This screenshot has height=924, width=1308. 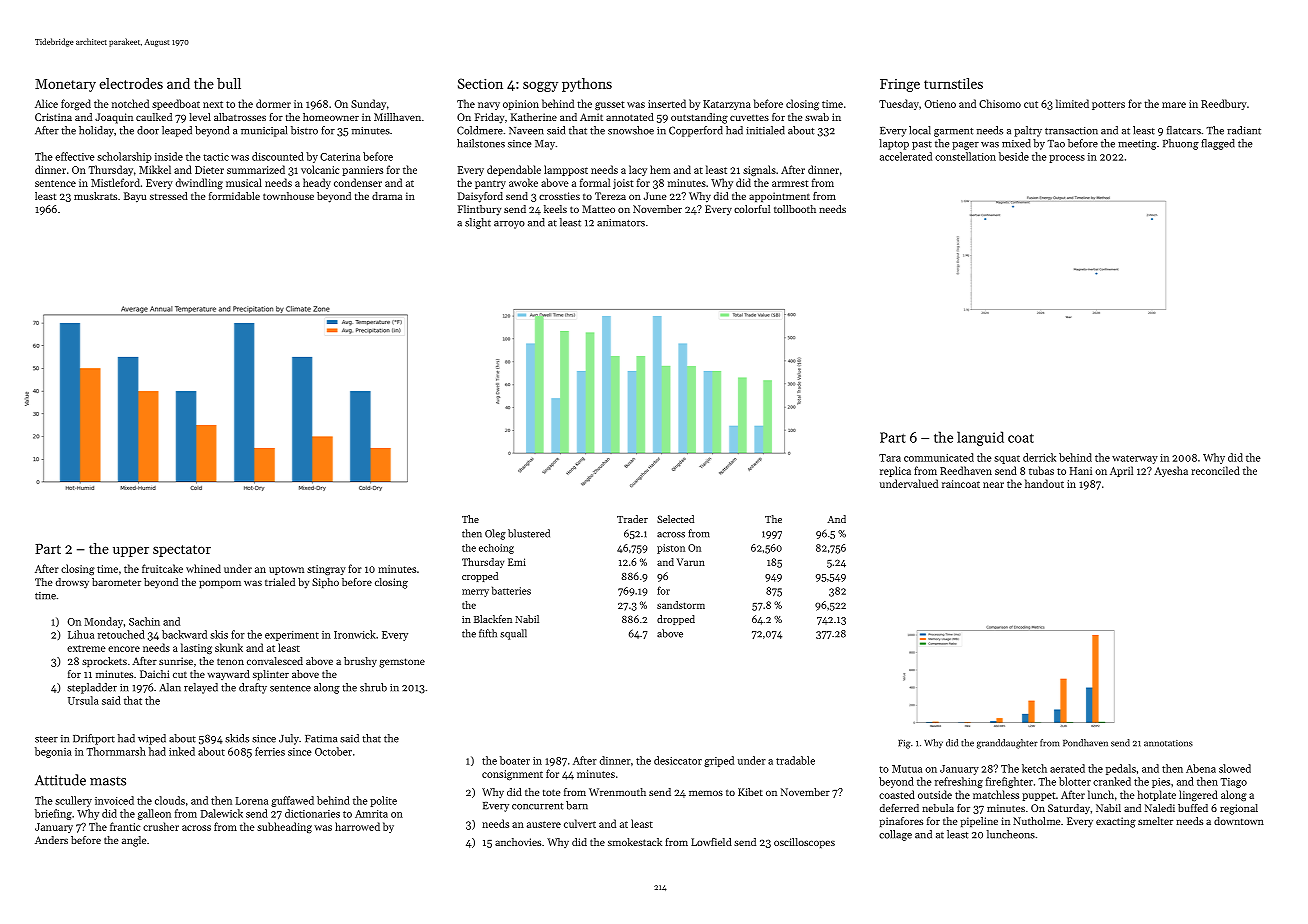 What do you see at coordinates (765, 130) in the screenshot?
I see `initialed` at bounding box center [765, 130].
